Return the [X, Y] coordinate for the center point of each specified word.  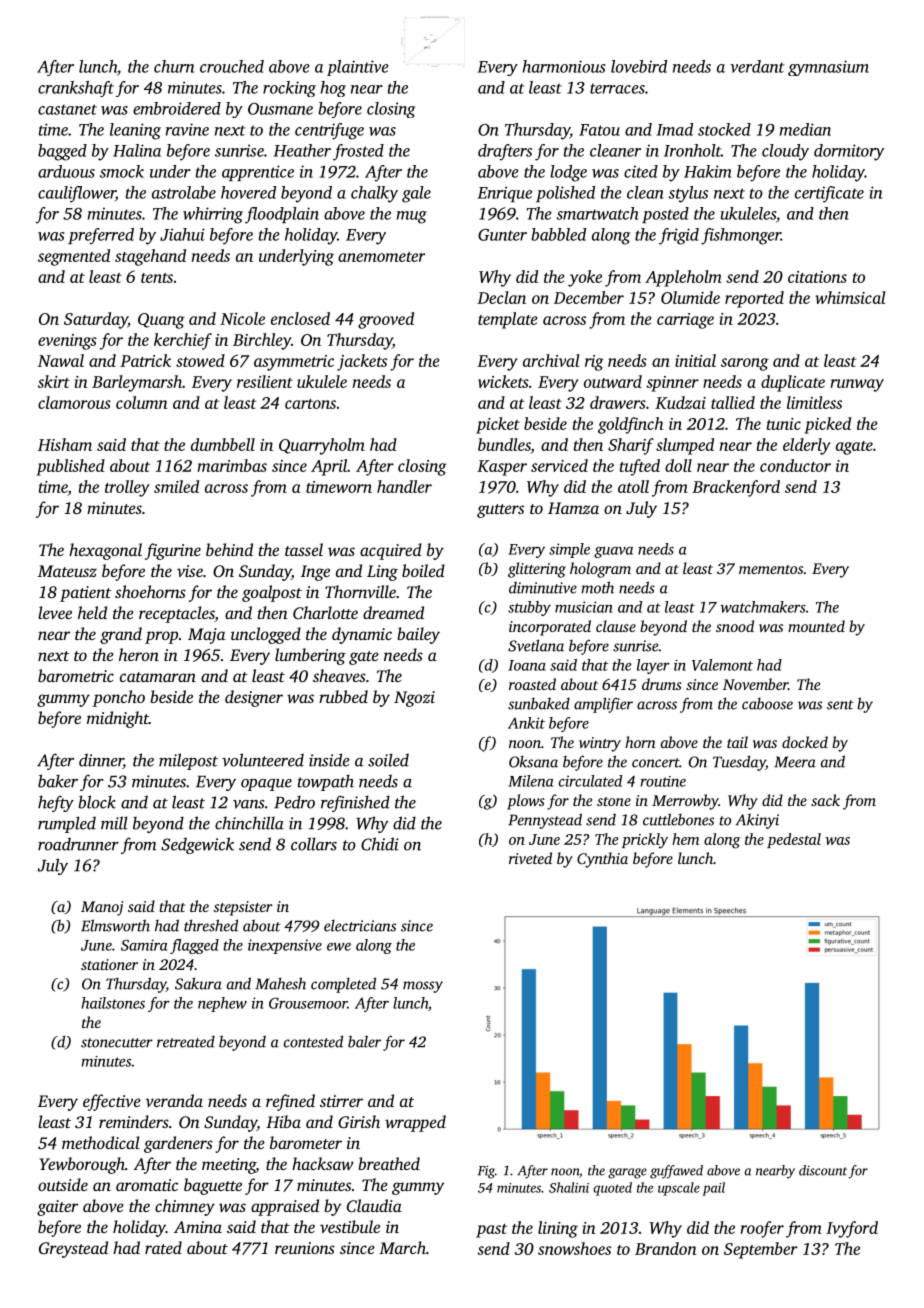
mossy [423, 987]
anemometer [381, 257]
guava [613, 552]
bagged [62, 152]
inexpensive [285, 946]
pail [713, 1189]
